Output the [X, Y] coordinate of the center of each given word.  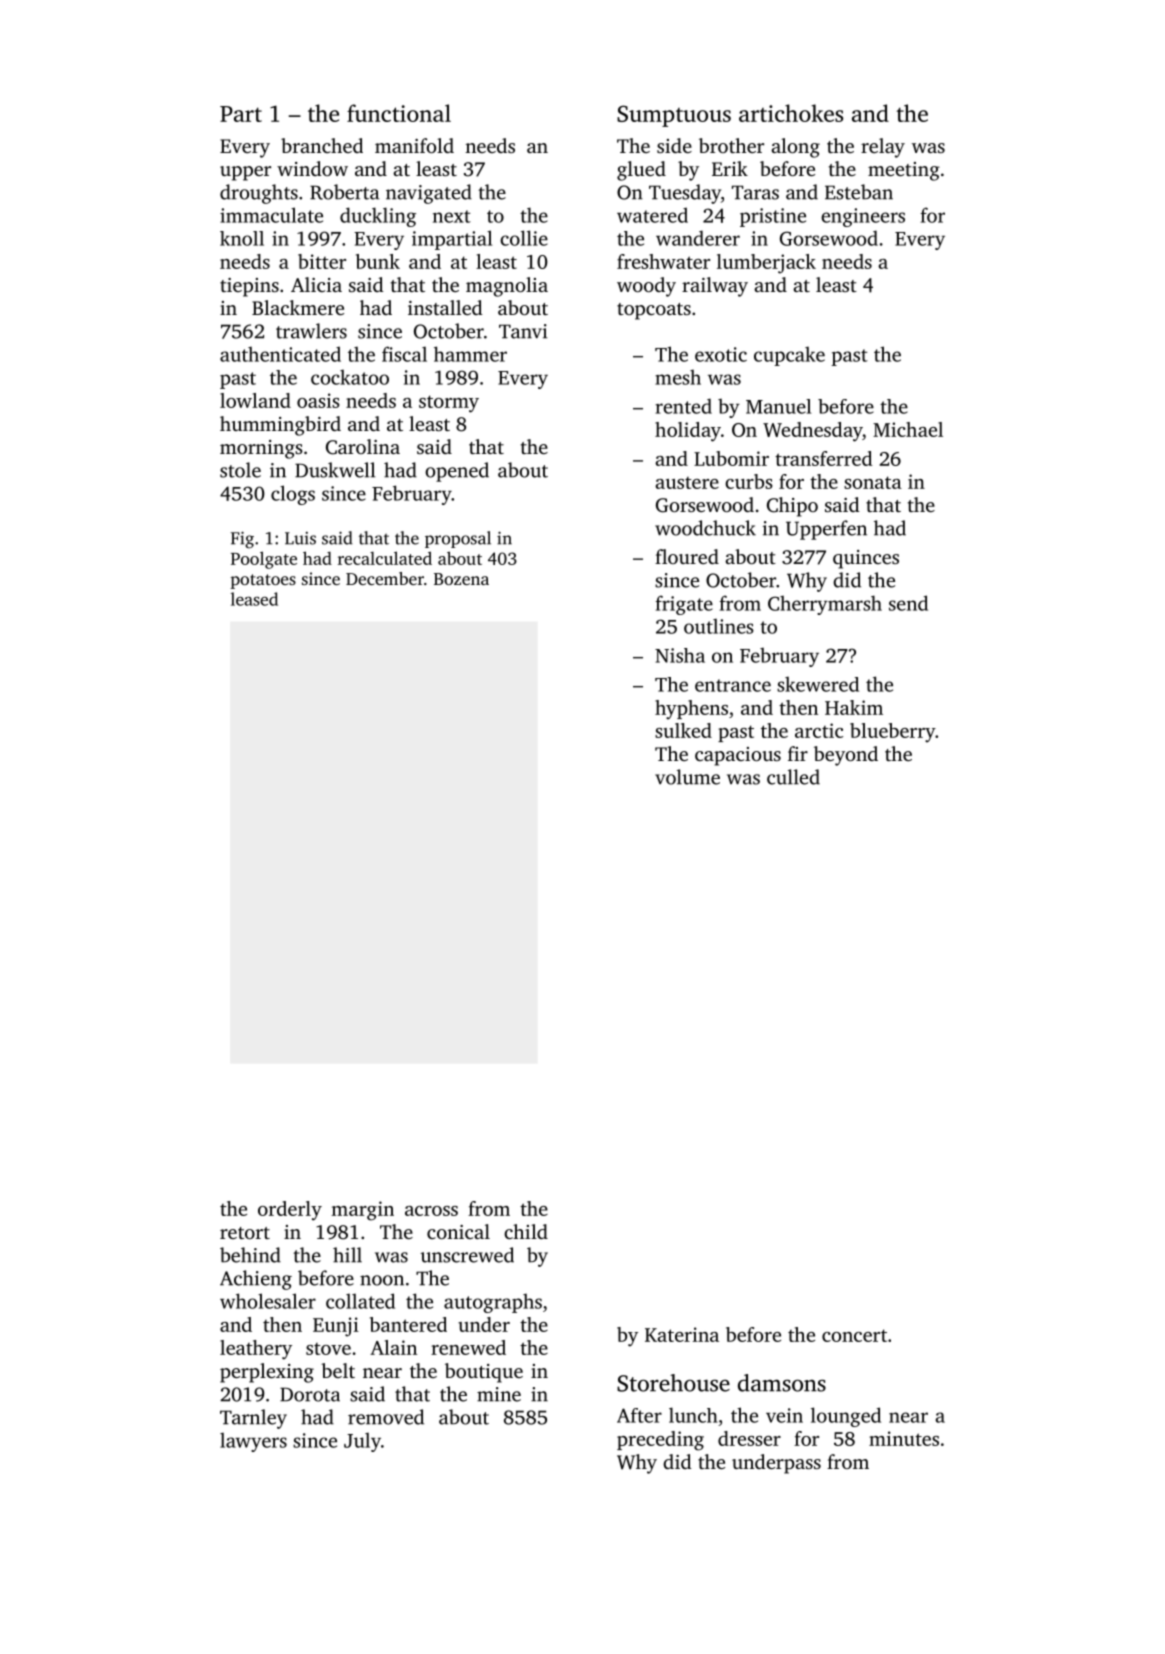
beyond [846, 756]
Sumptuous [674, 116]
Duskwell [335, 470]
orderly [290, 1211]
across [431, 1211]
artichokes [791, 113]
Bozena [461, 579]
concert [854, 1335]
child [526, 1231]
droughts [259, 194]
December [385, 578]
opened [457, 472]
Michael [908, 429]
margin [362, 1211]
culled [793, 777]
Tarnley [253, 1419]
